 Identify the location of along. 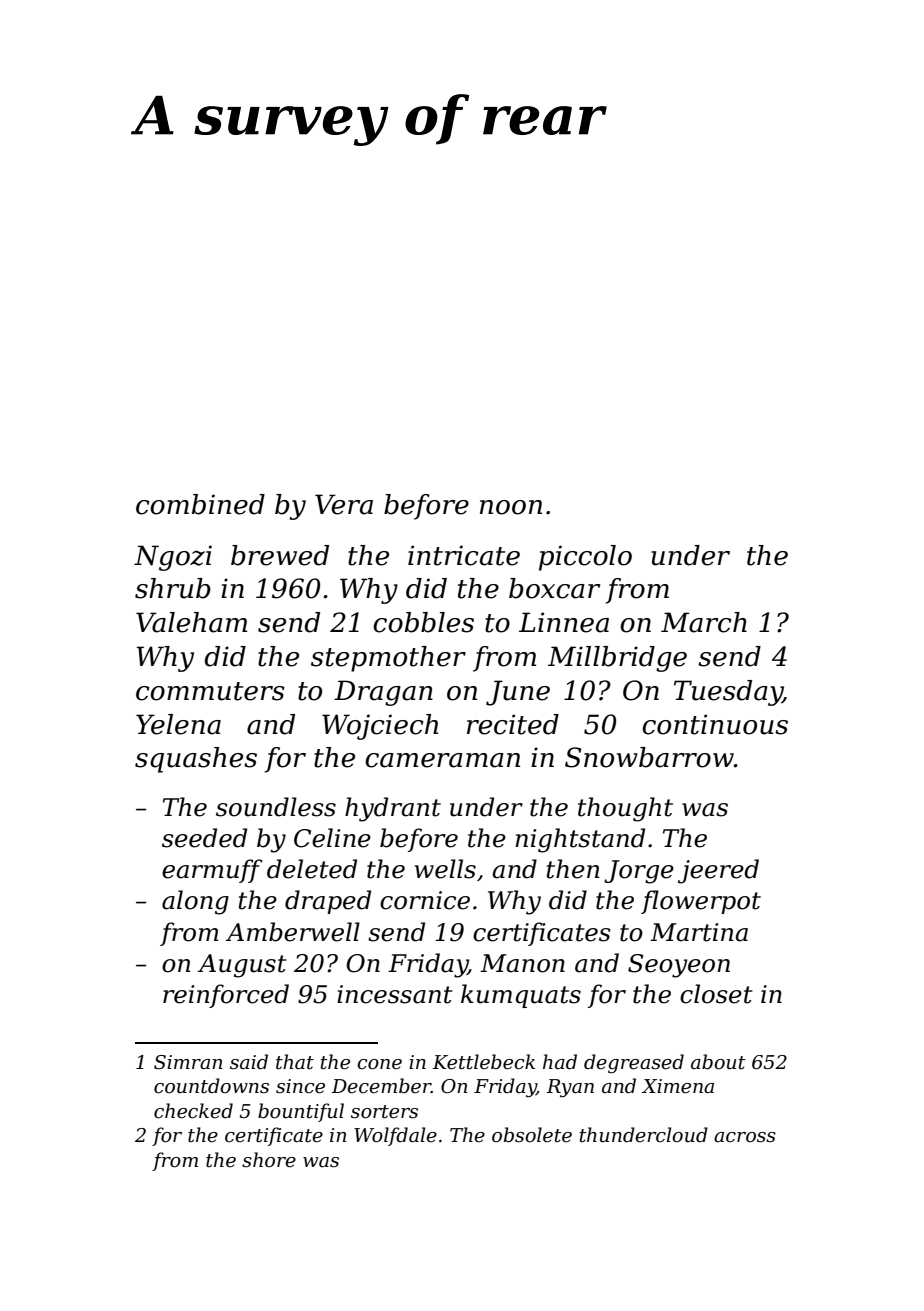
(195, 902).
